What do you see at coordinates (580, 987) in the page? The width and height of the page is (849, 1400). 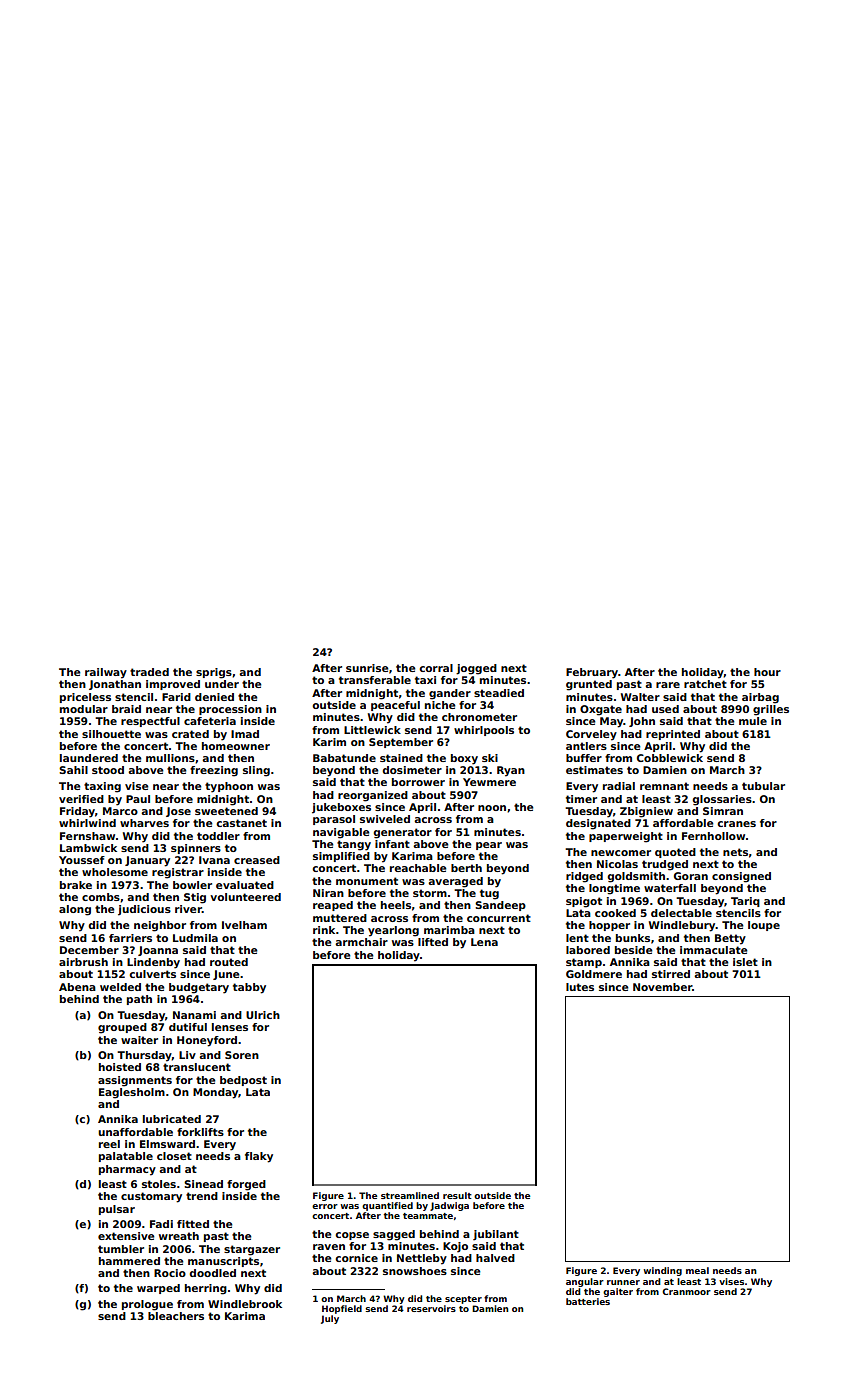 I see `lutes` at bounding box center [580, 987].
